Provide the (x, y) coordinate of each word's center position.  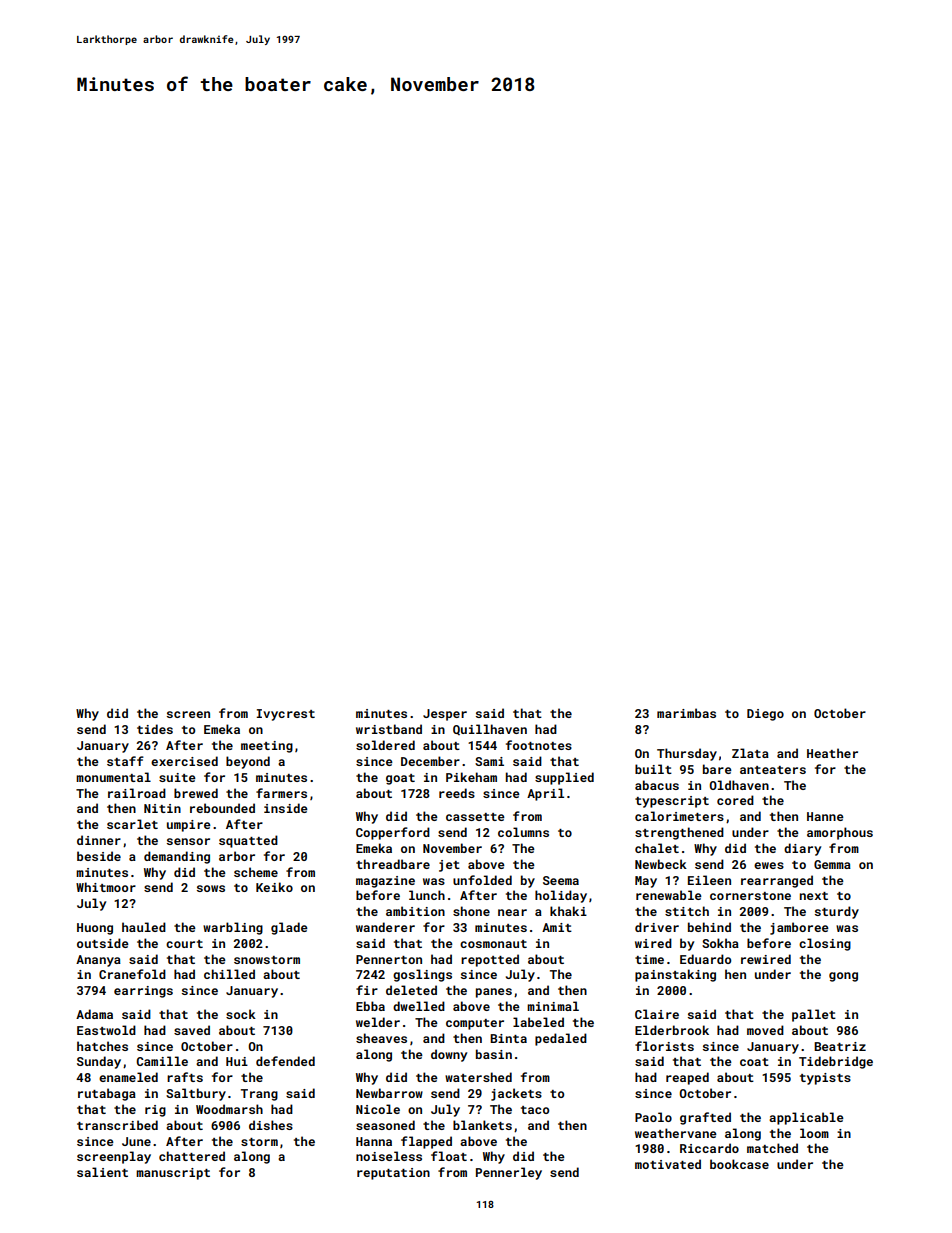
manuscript (173, 1174)
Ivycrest (286, 715)
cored (735, 800)
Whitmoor (106, 887)
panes (494, 993)
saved (192, 1030)
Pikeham (471, 777)
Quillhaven (490, 729)
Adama (94, 1014)
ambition (415, 911)
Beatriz (840, 1046)
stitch (687, 911)
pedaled (561, 1039)
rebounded (222, 808)
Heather (832, 753)
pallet (814, 1015)
